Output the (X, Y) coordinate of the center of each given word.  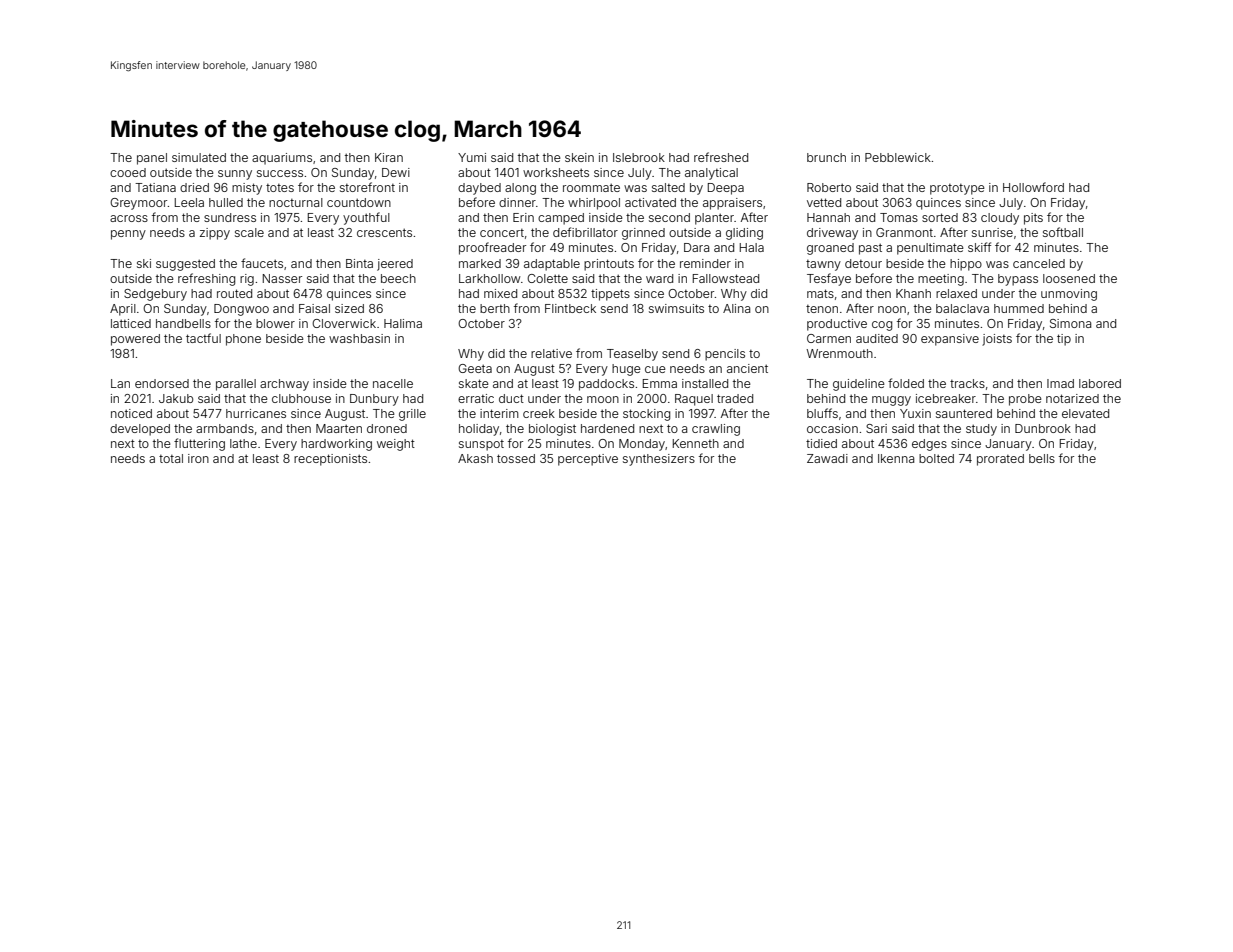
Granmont (904, 232)
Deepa (726, 189)
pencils (725, 355)
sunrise (992, 232)
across (129, 218)
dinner (517, 202)
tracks (967, 383)
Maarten (339, 428)
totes (280, 188)
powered (135, 340)
